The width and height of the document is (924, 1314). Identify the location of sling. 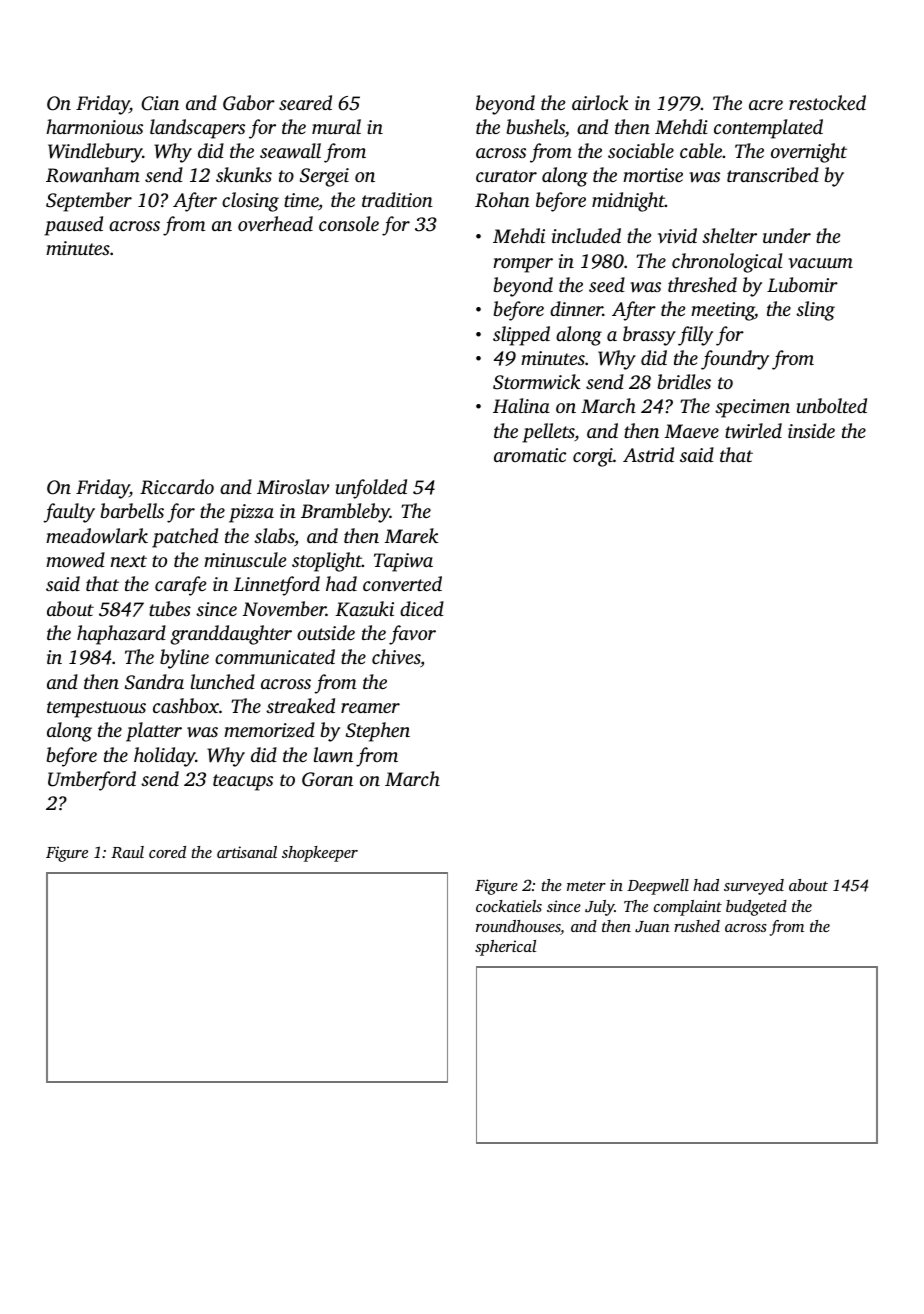
(815, 311).
